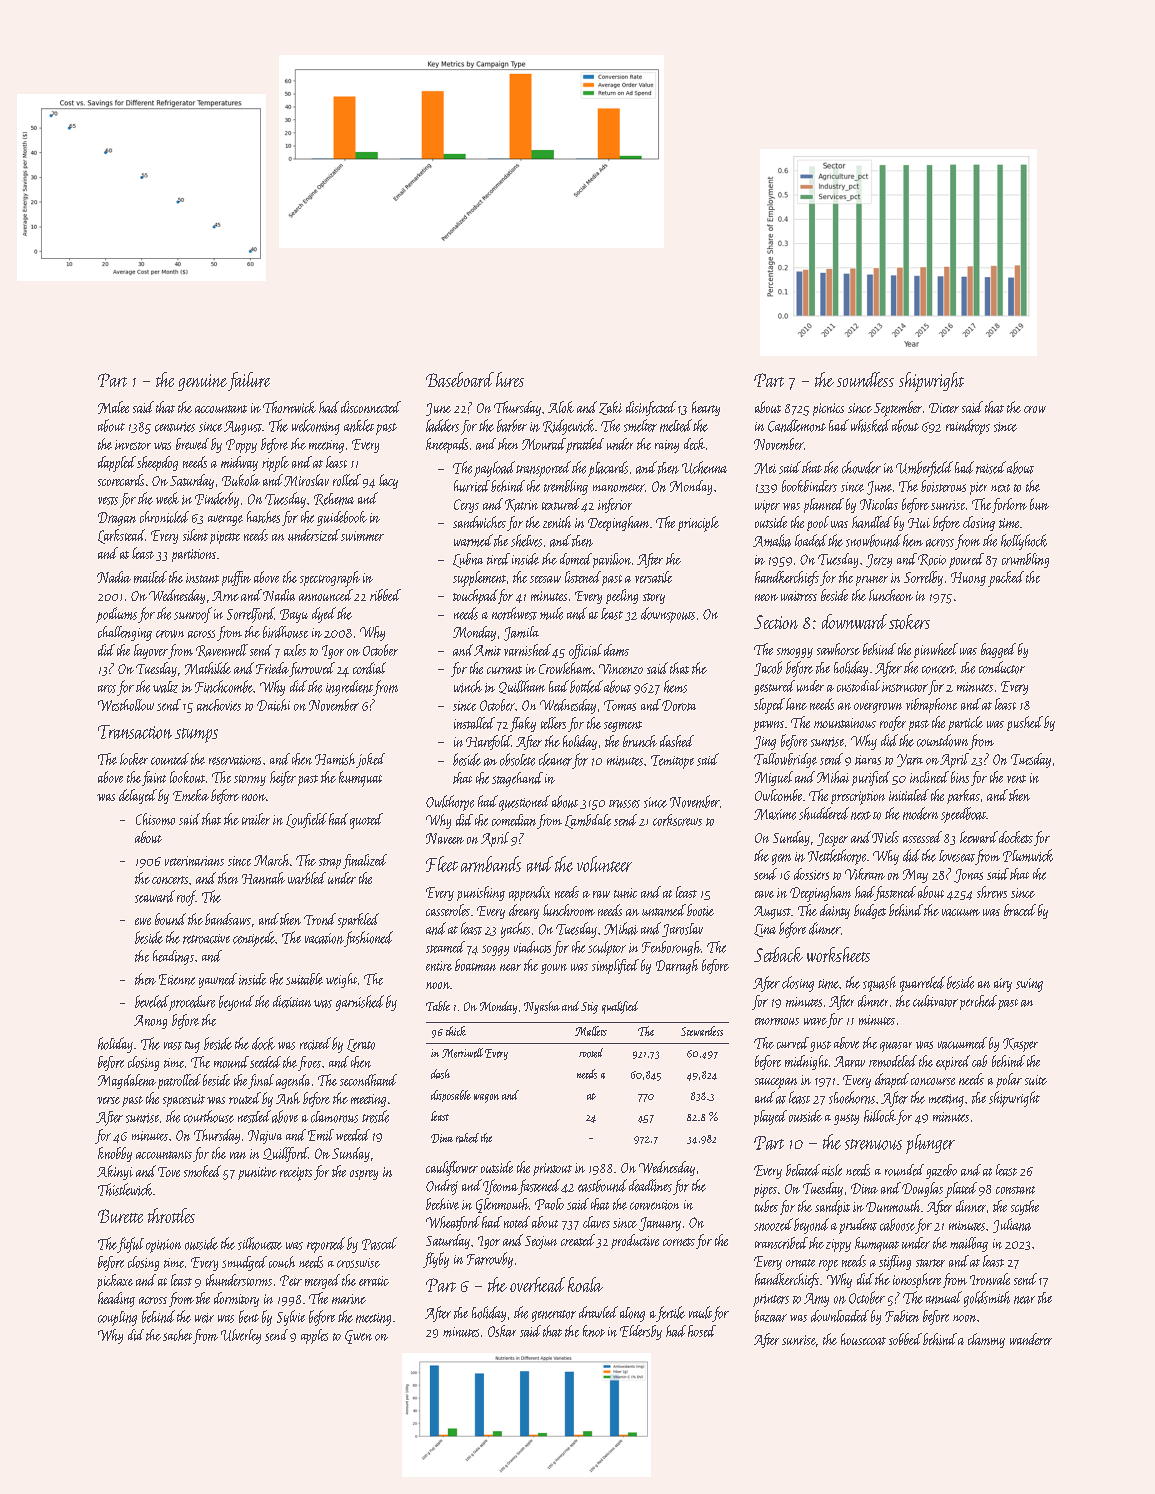 This image has width=1155, height=1494. Describe the element at coordinates (291, 1280) in the image. I see `Petr` at that location.
